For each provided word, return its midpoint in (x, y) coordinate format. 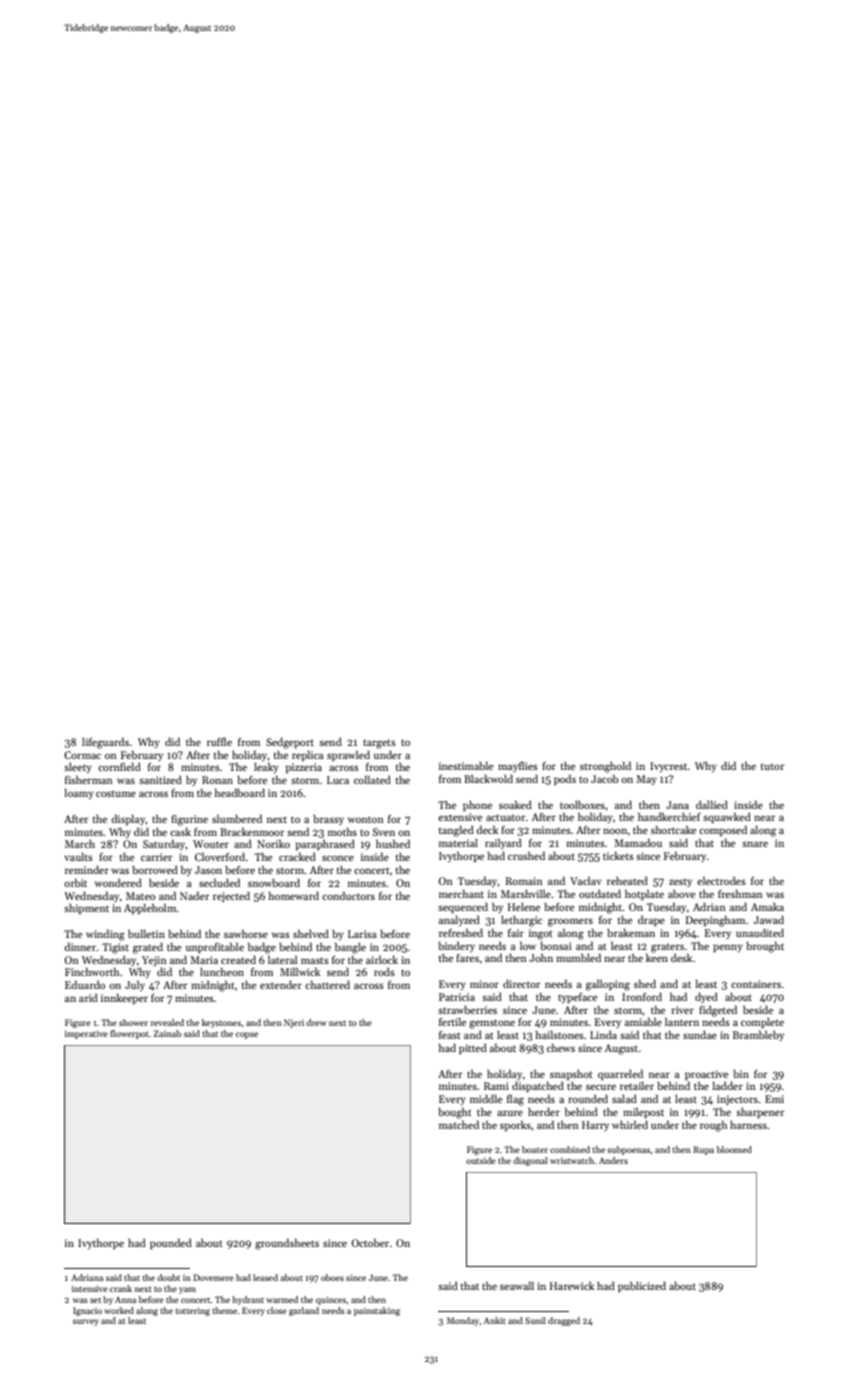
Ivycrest (668, 767)
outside (481, 1160)
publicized (642, 1286)
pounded (171, 1243)
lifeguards (105, 743)
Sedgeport (290, 743)
